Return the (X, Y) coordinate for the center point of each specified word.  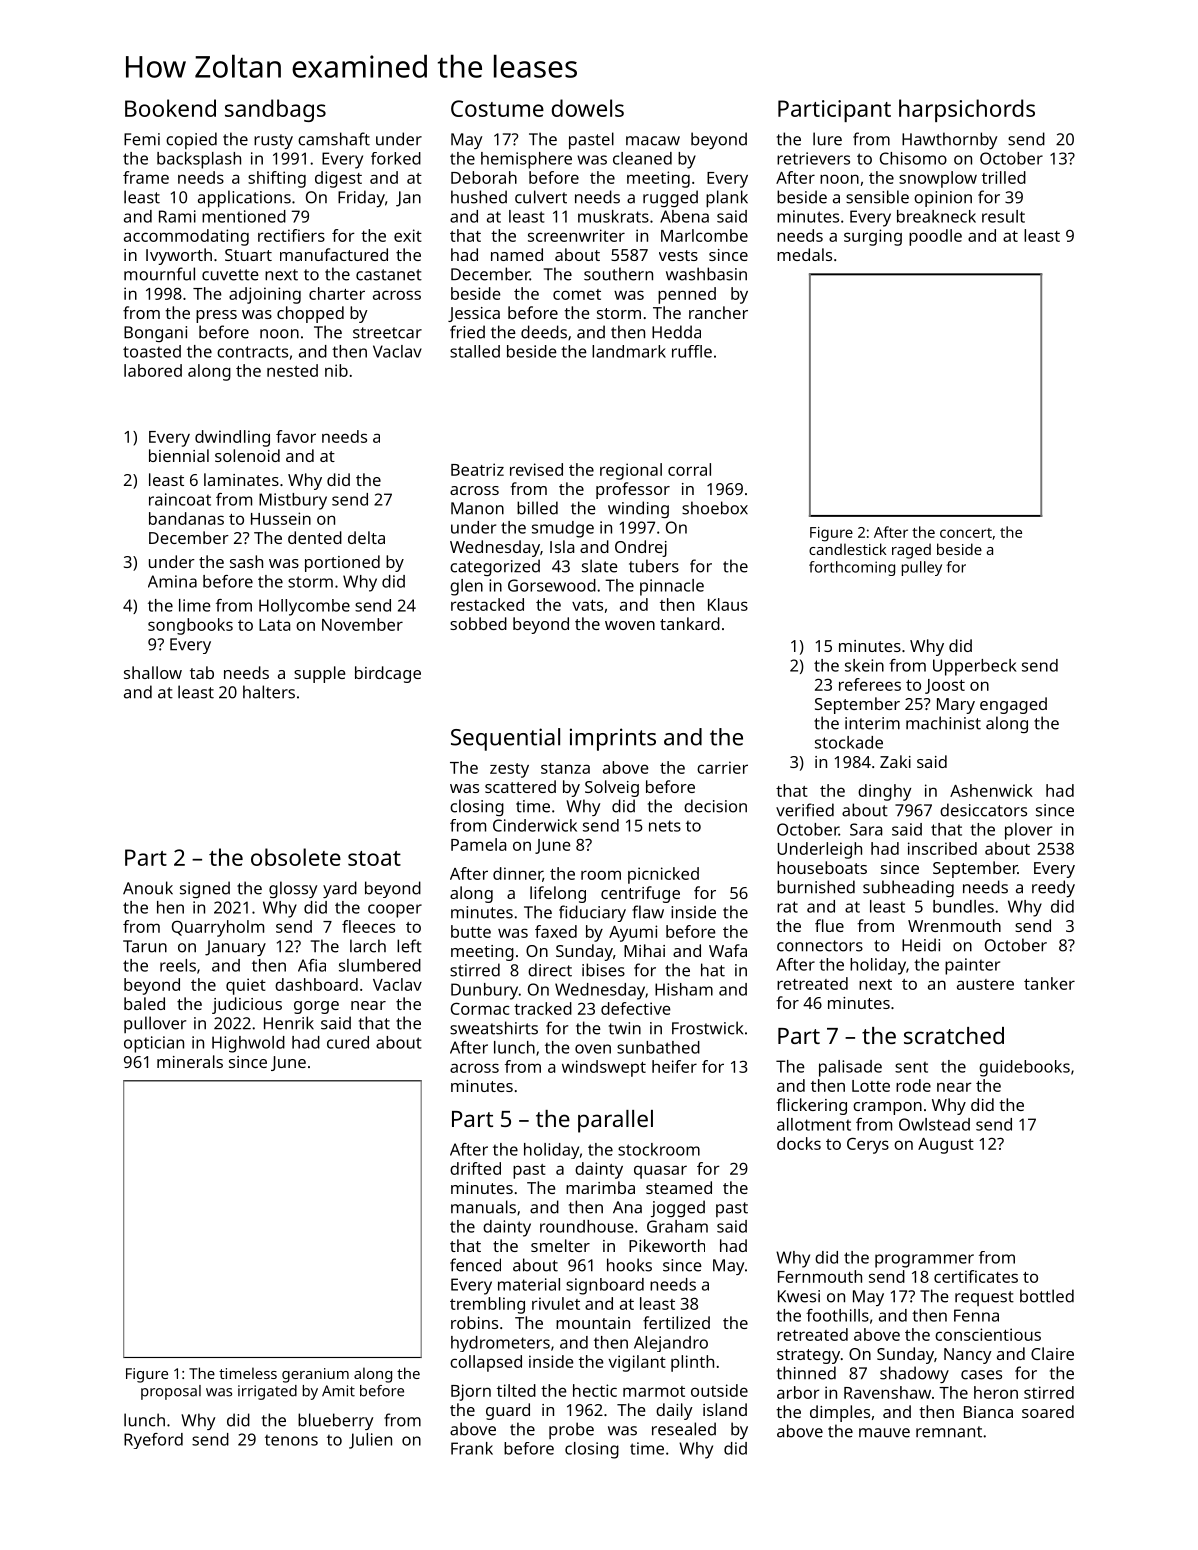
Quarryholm (218, 928)
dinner (518, 874)
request (984, 1298)
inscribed (942, 848)
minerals (190, 1061)
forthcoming (852, 568)
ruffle (692, 351)
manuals (483, 1207)
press (216, 316)
